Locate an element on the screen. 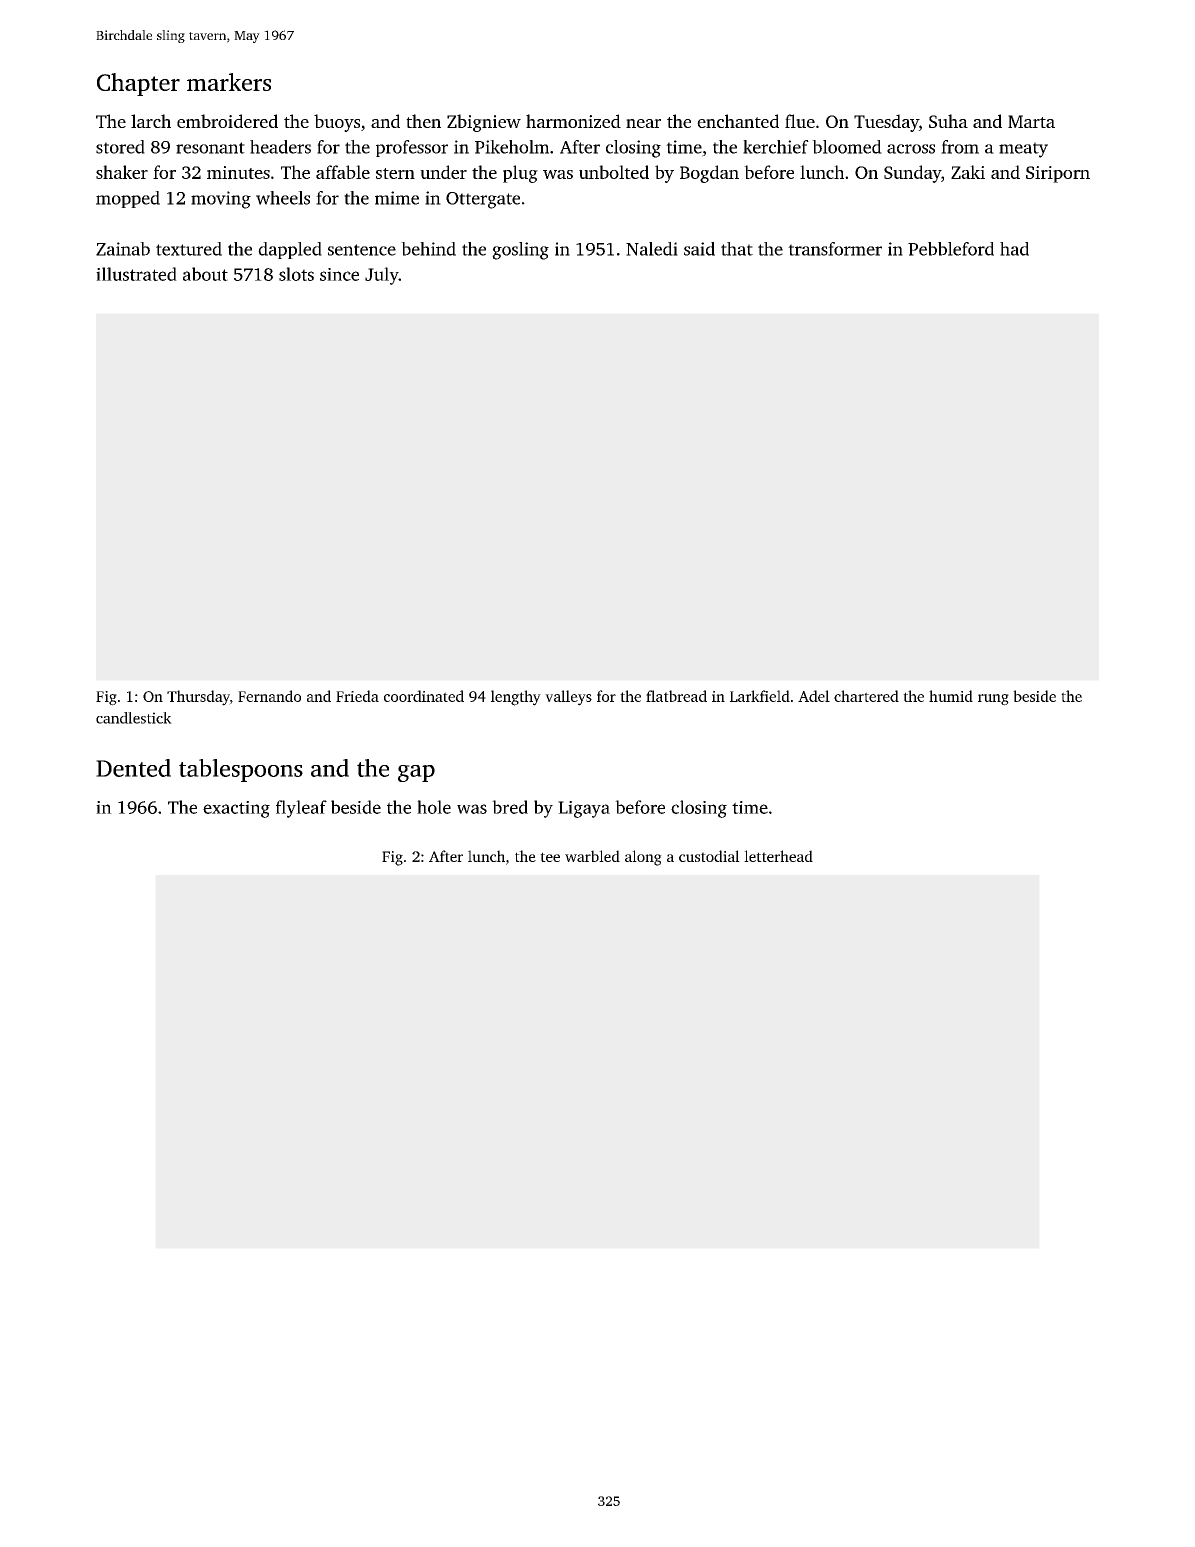  valleys is located at coordinates (568, 698).
